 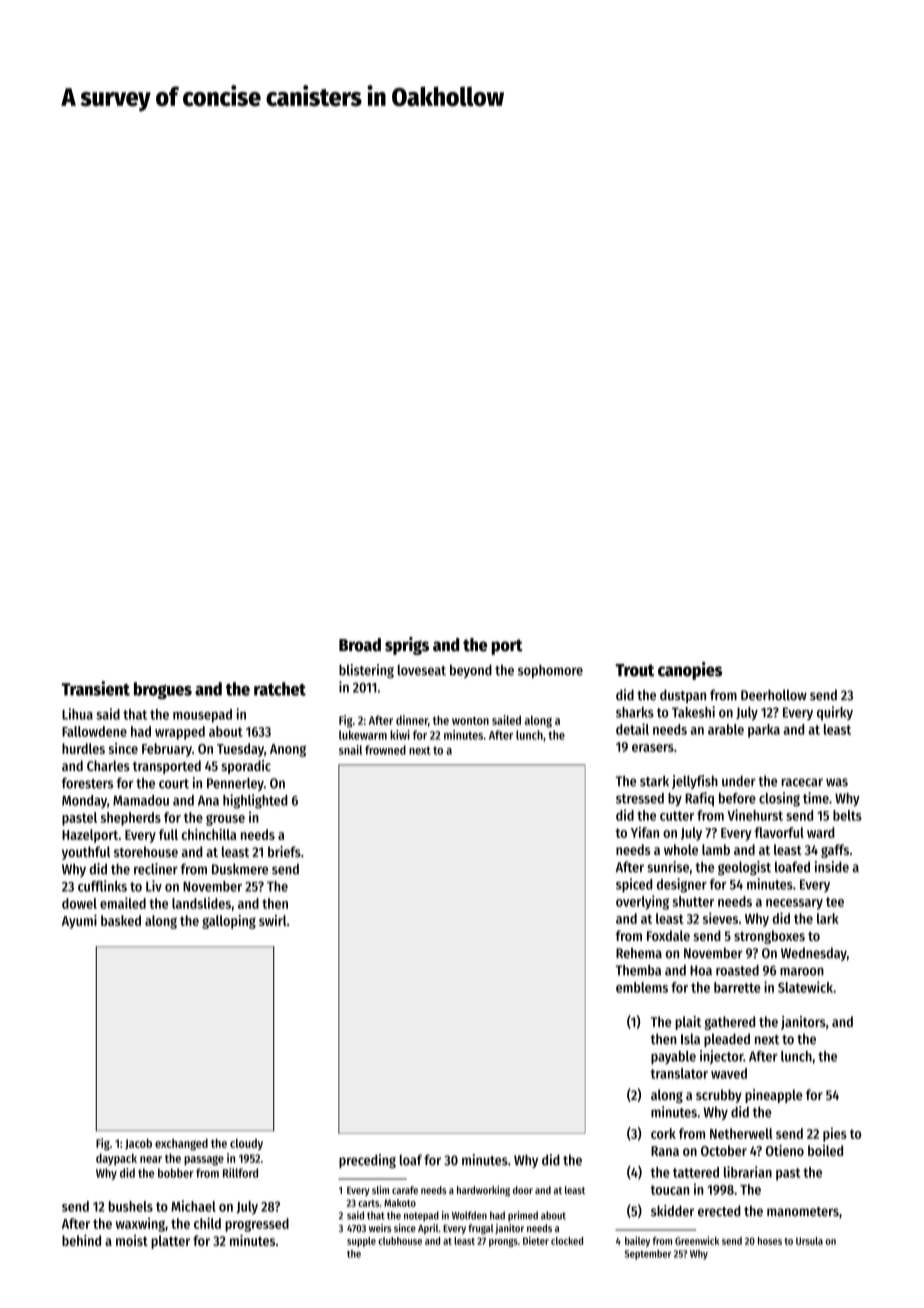 What do you see at coordinates (648, 1255) in the page?
I see `September` at bounding box center [648, 1255].
